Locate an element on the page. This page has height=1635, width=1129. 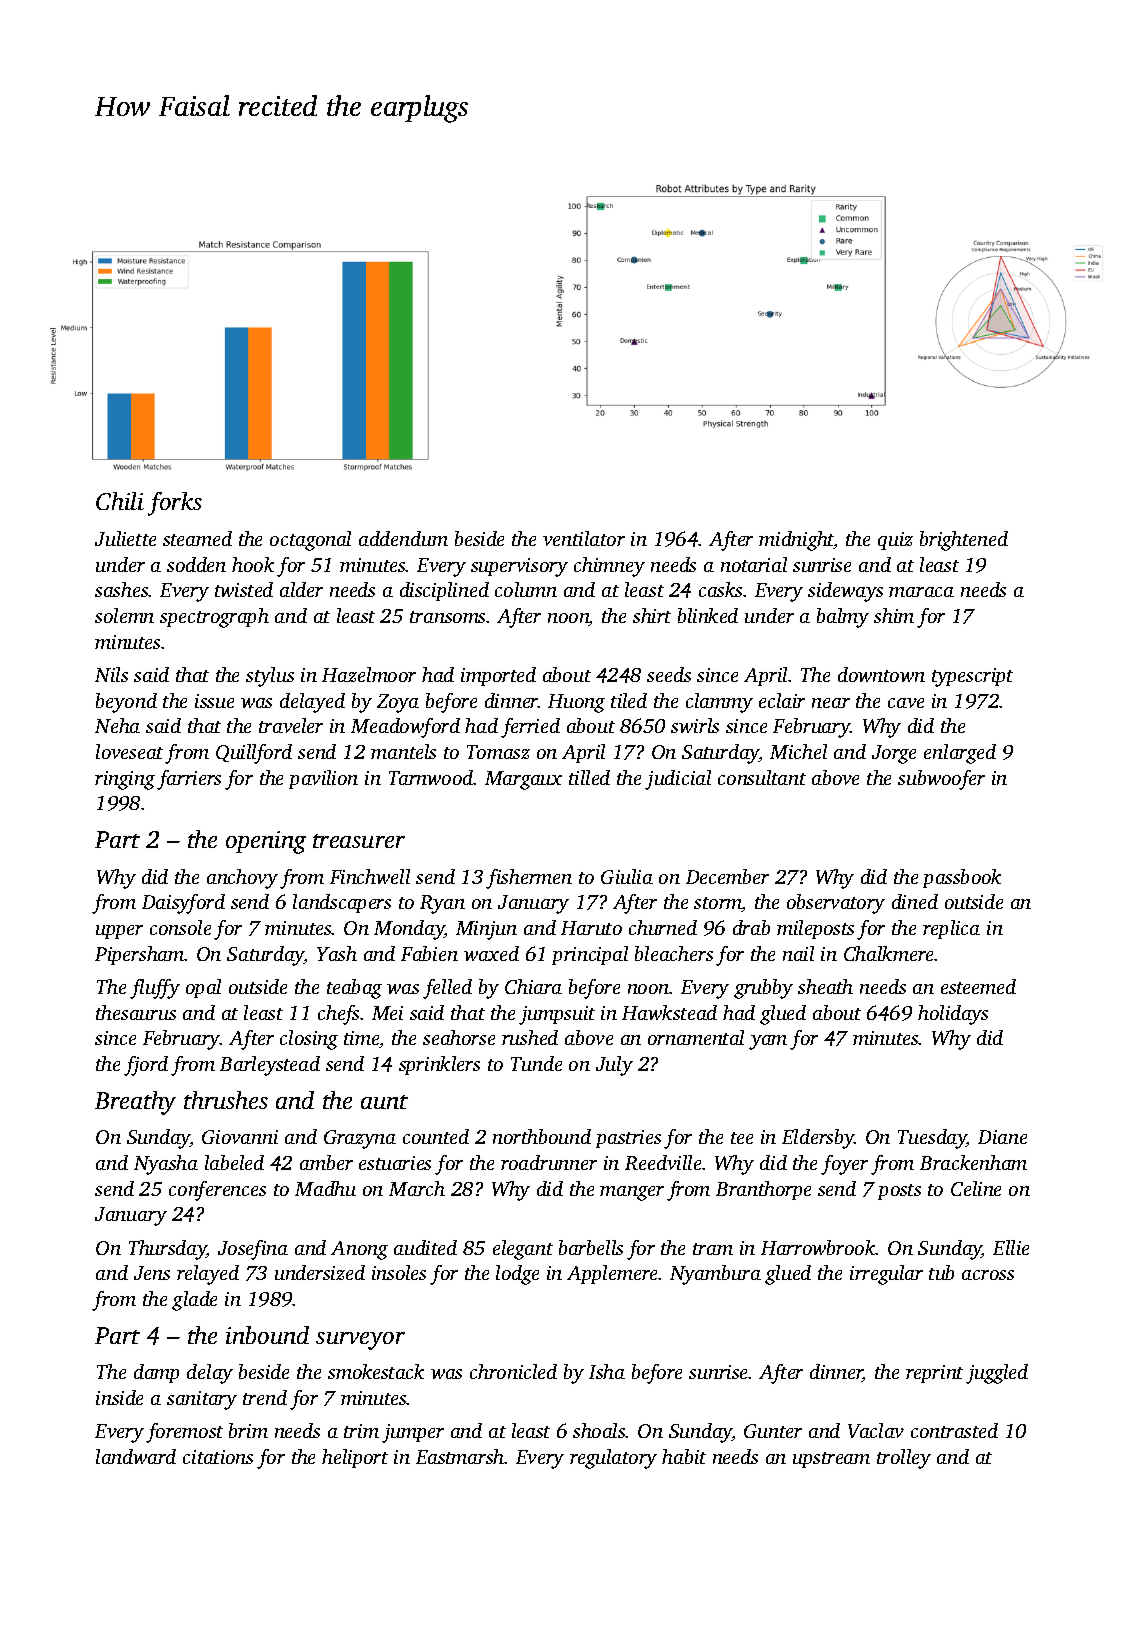
trend is located at coordinates (265, 1397).
